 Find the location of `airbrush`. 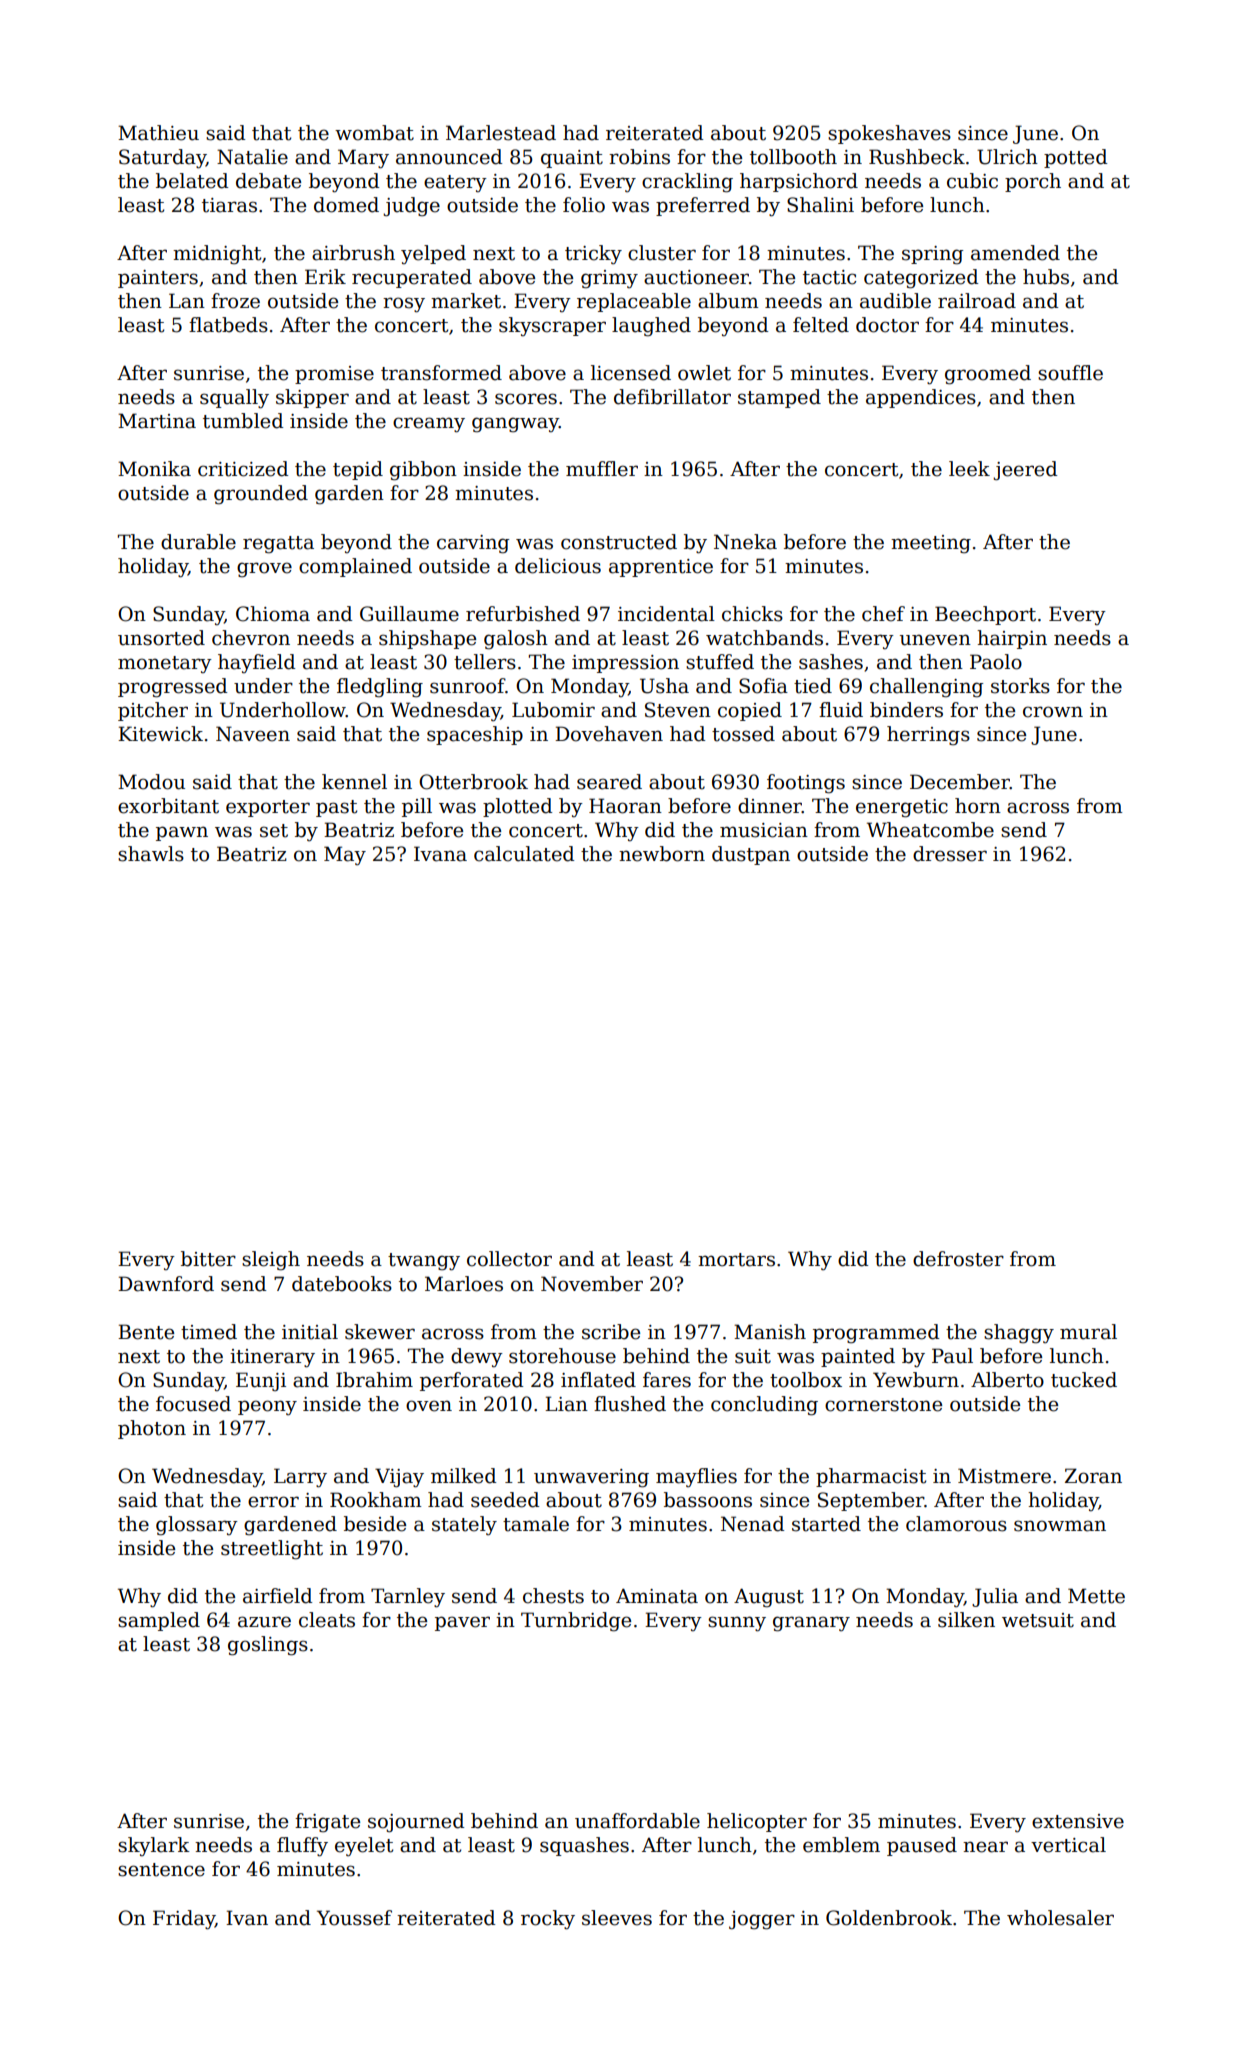

airbrush is located at coordinates (353, 253).
